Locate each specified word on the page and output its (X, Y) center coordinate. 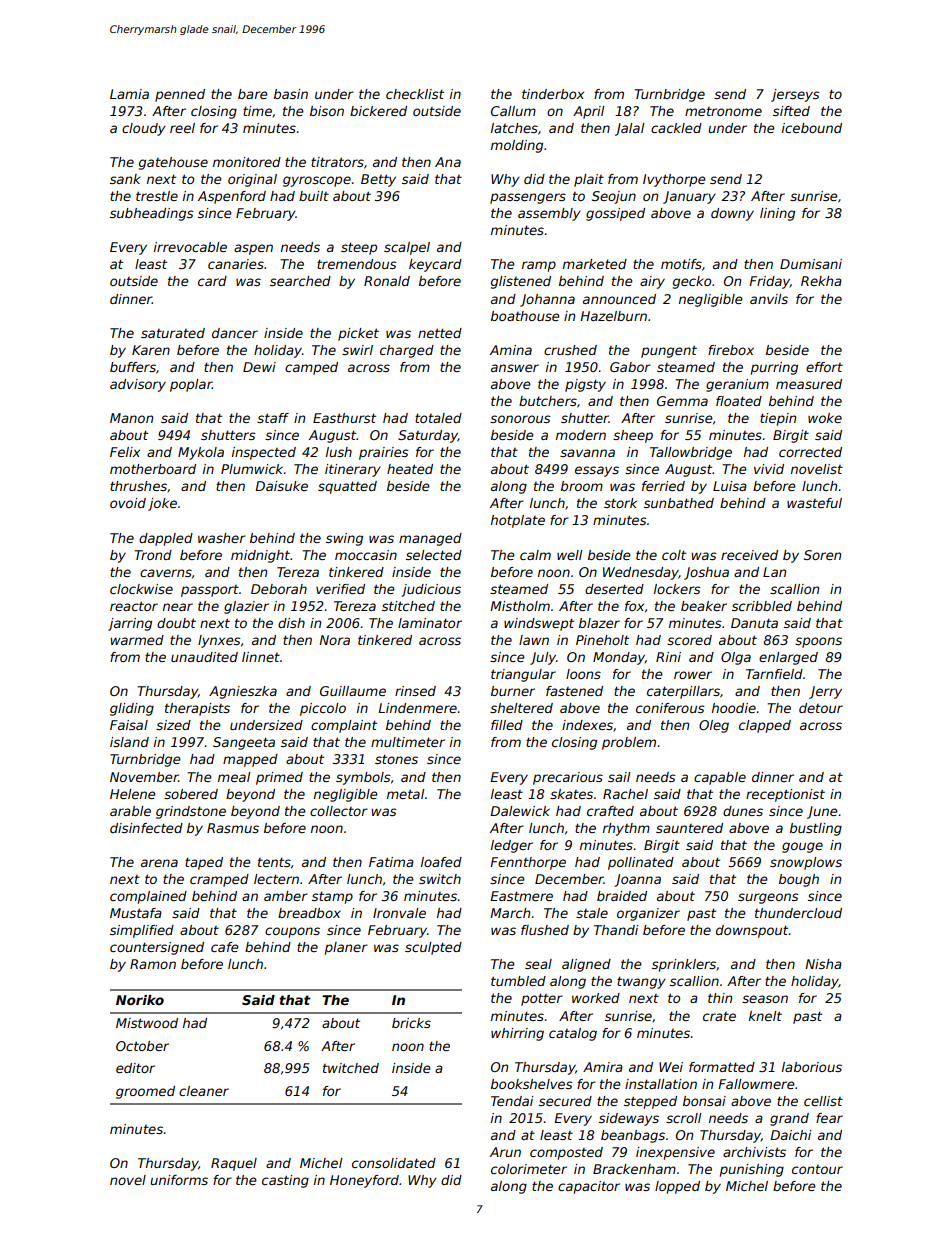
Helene (133, 794)
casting (285, 1181)
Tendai (512, 1101)
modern (581, 435)
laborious (812, 1067)
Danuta (754, 623)
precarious (568, 778)
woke (825, 418)
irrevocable (190, 247)
